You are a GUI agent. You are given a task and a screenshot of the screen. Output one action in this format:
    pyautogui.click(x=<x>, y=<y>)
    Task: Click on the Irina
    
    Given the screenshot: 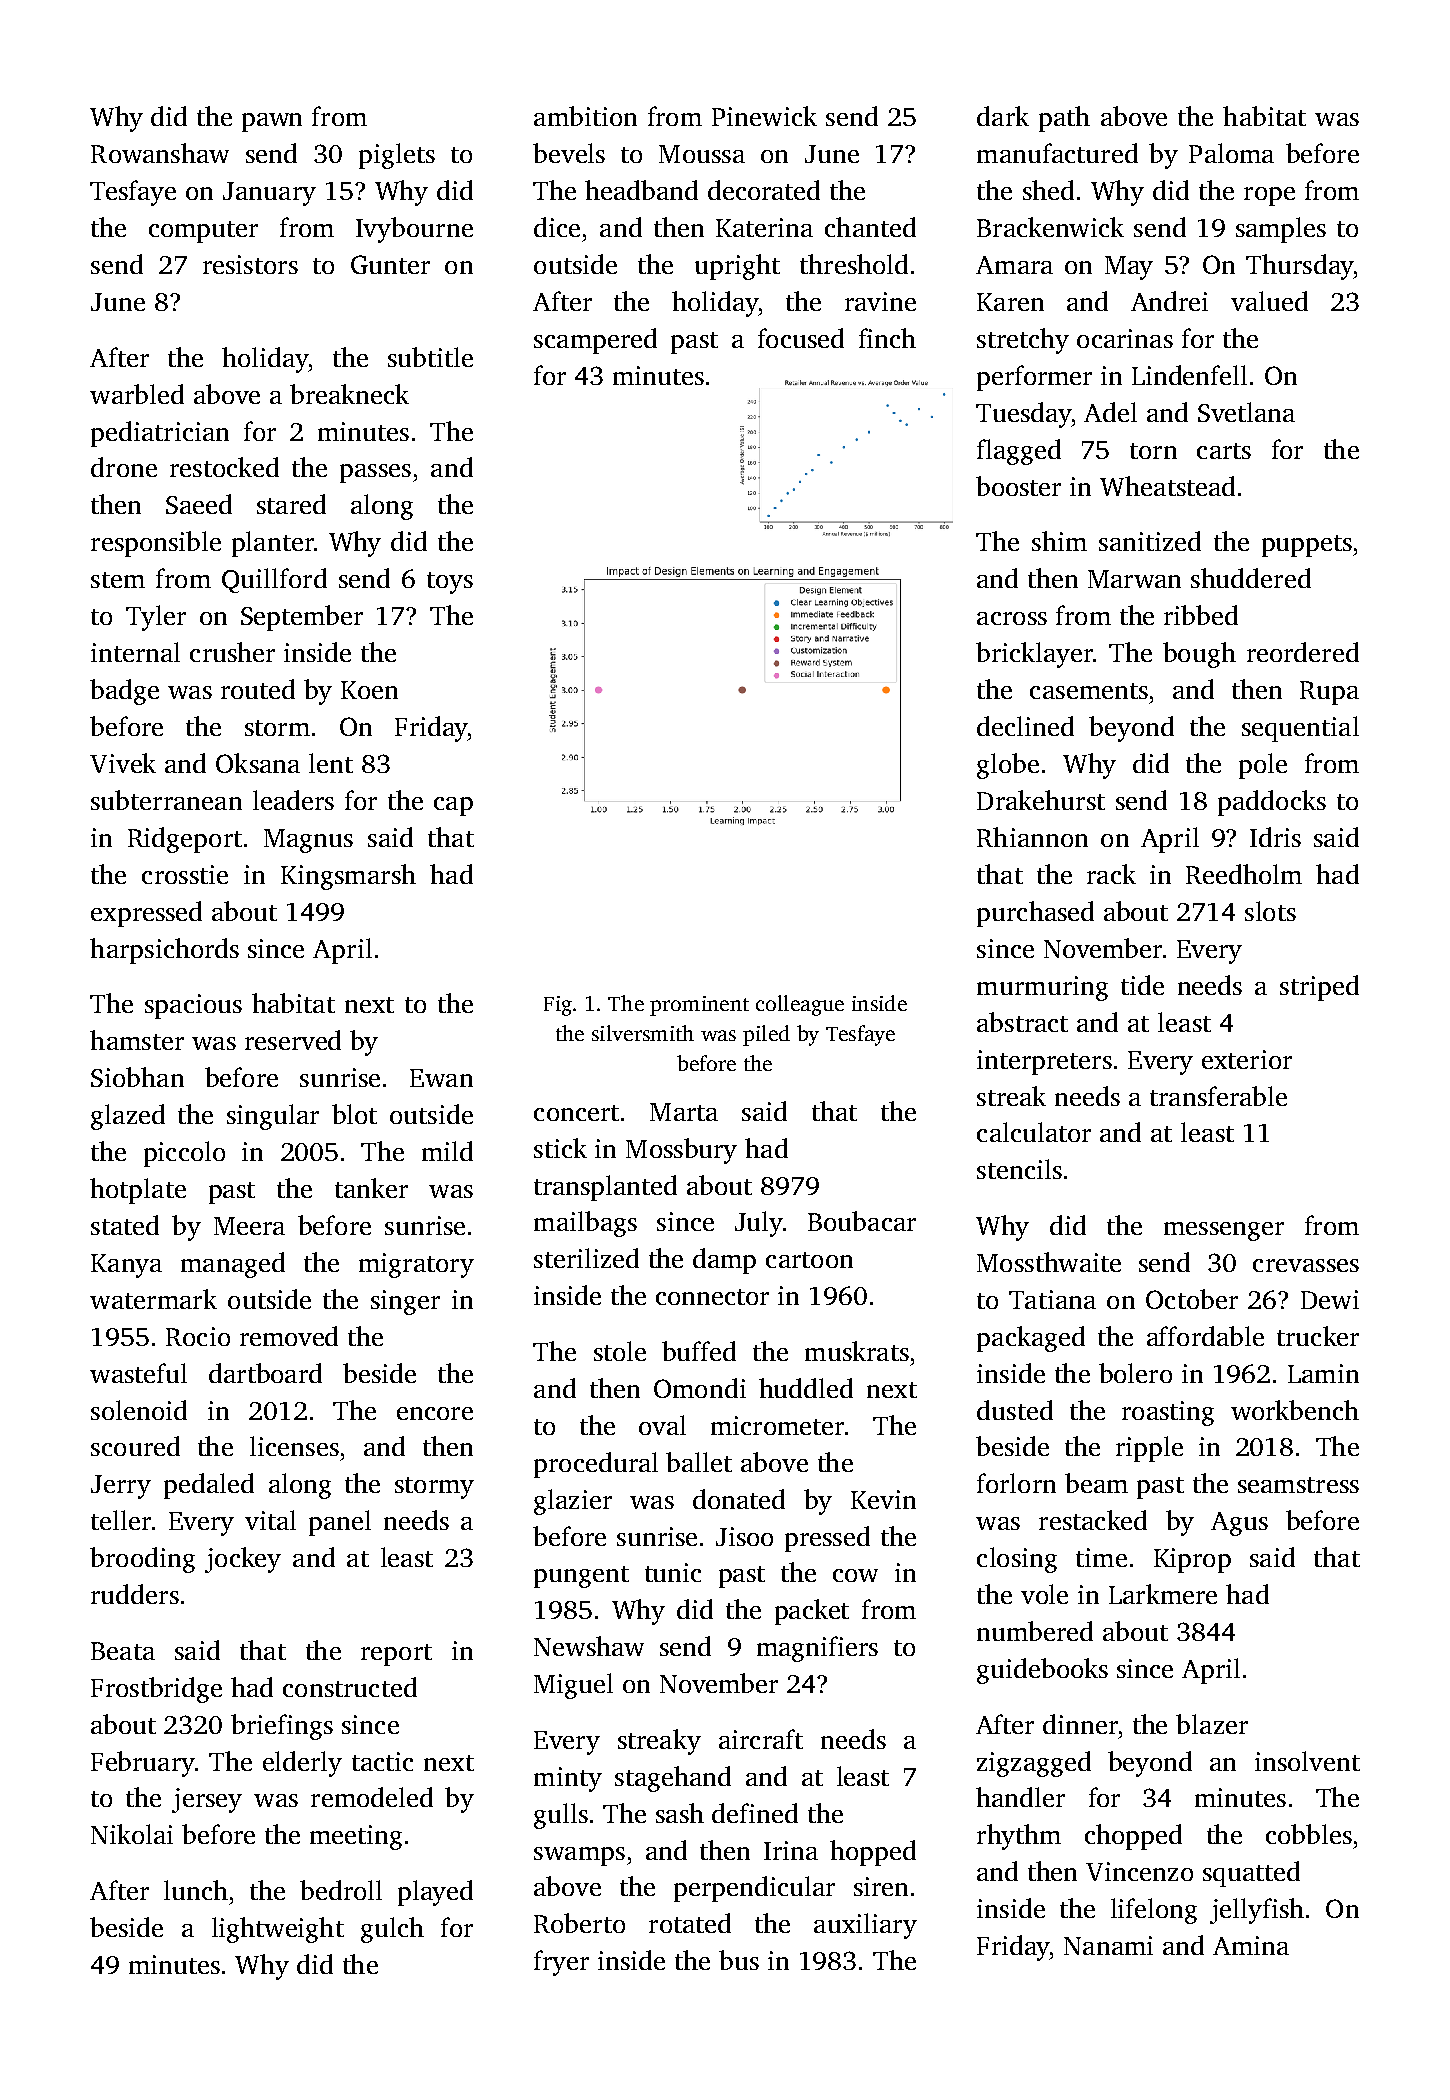 What is the action you would take?
    pyautogui.click(x=791, y=1850)
